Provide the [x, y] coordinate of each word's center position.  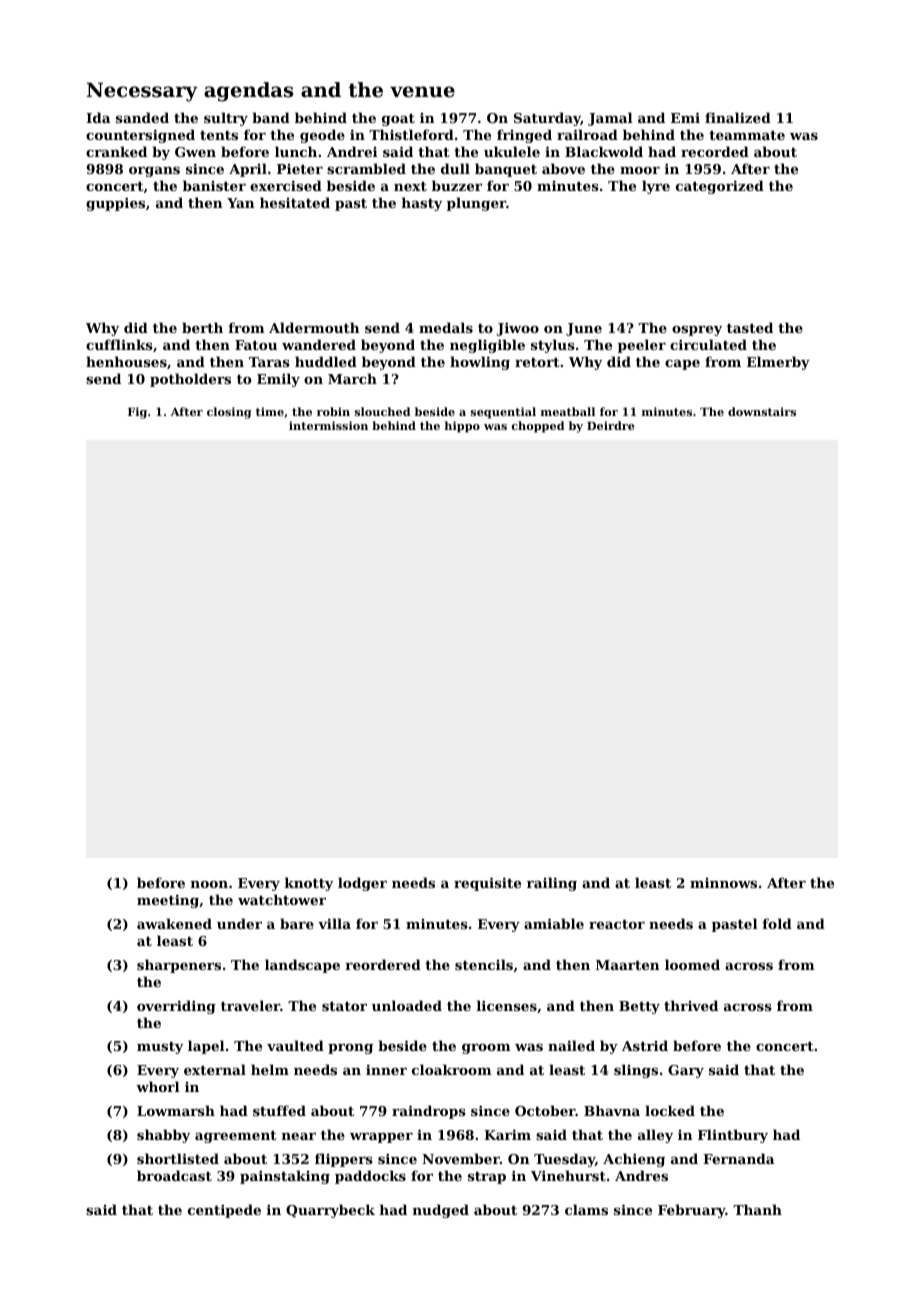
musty [160, 1048]
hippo [462, 427]
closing [229, 413]
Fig [137, 413]
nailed [571, 1045]
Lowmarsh [176, 1110]
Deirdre [611, 425]
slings [636, 1071]
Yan [240, 203]
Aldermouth [314, 327]
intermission [328, 425]
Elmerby [778, 363]
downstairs [762, 411]
